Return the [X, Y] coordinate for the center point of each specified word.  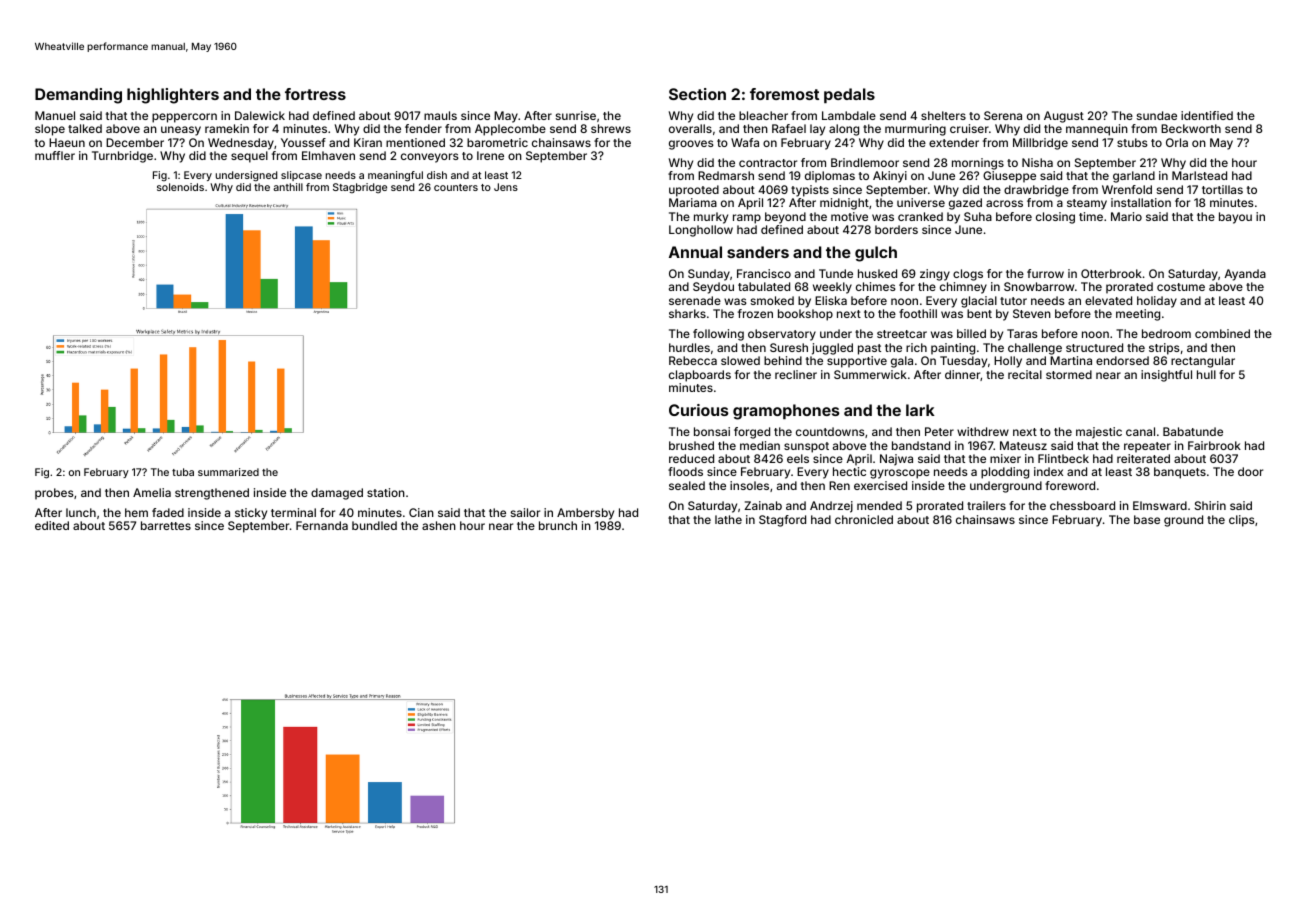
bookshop [805, 315]
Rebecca [693, 360]
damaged [337, 494]
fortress [315, 94]
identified [1207, 115]
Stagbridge [360, 188]
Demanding [78, 96]
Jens [506, 187]
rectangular [1203, 362]
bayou [1235, 218]
